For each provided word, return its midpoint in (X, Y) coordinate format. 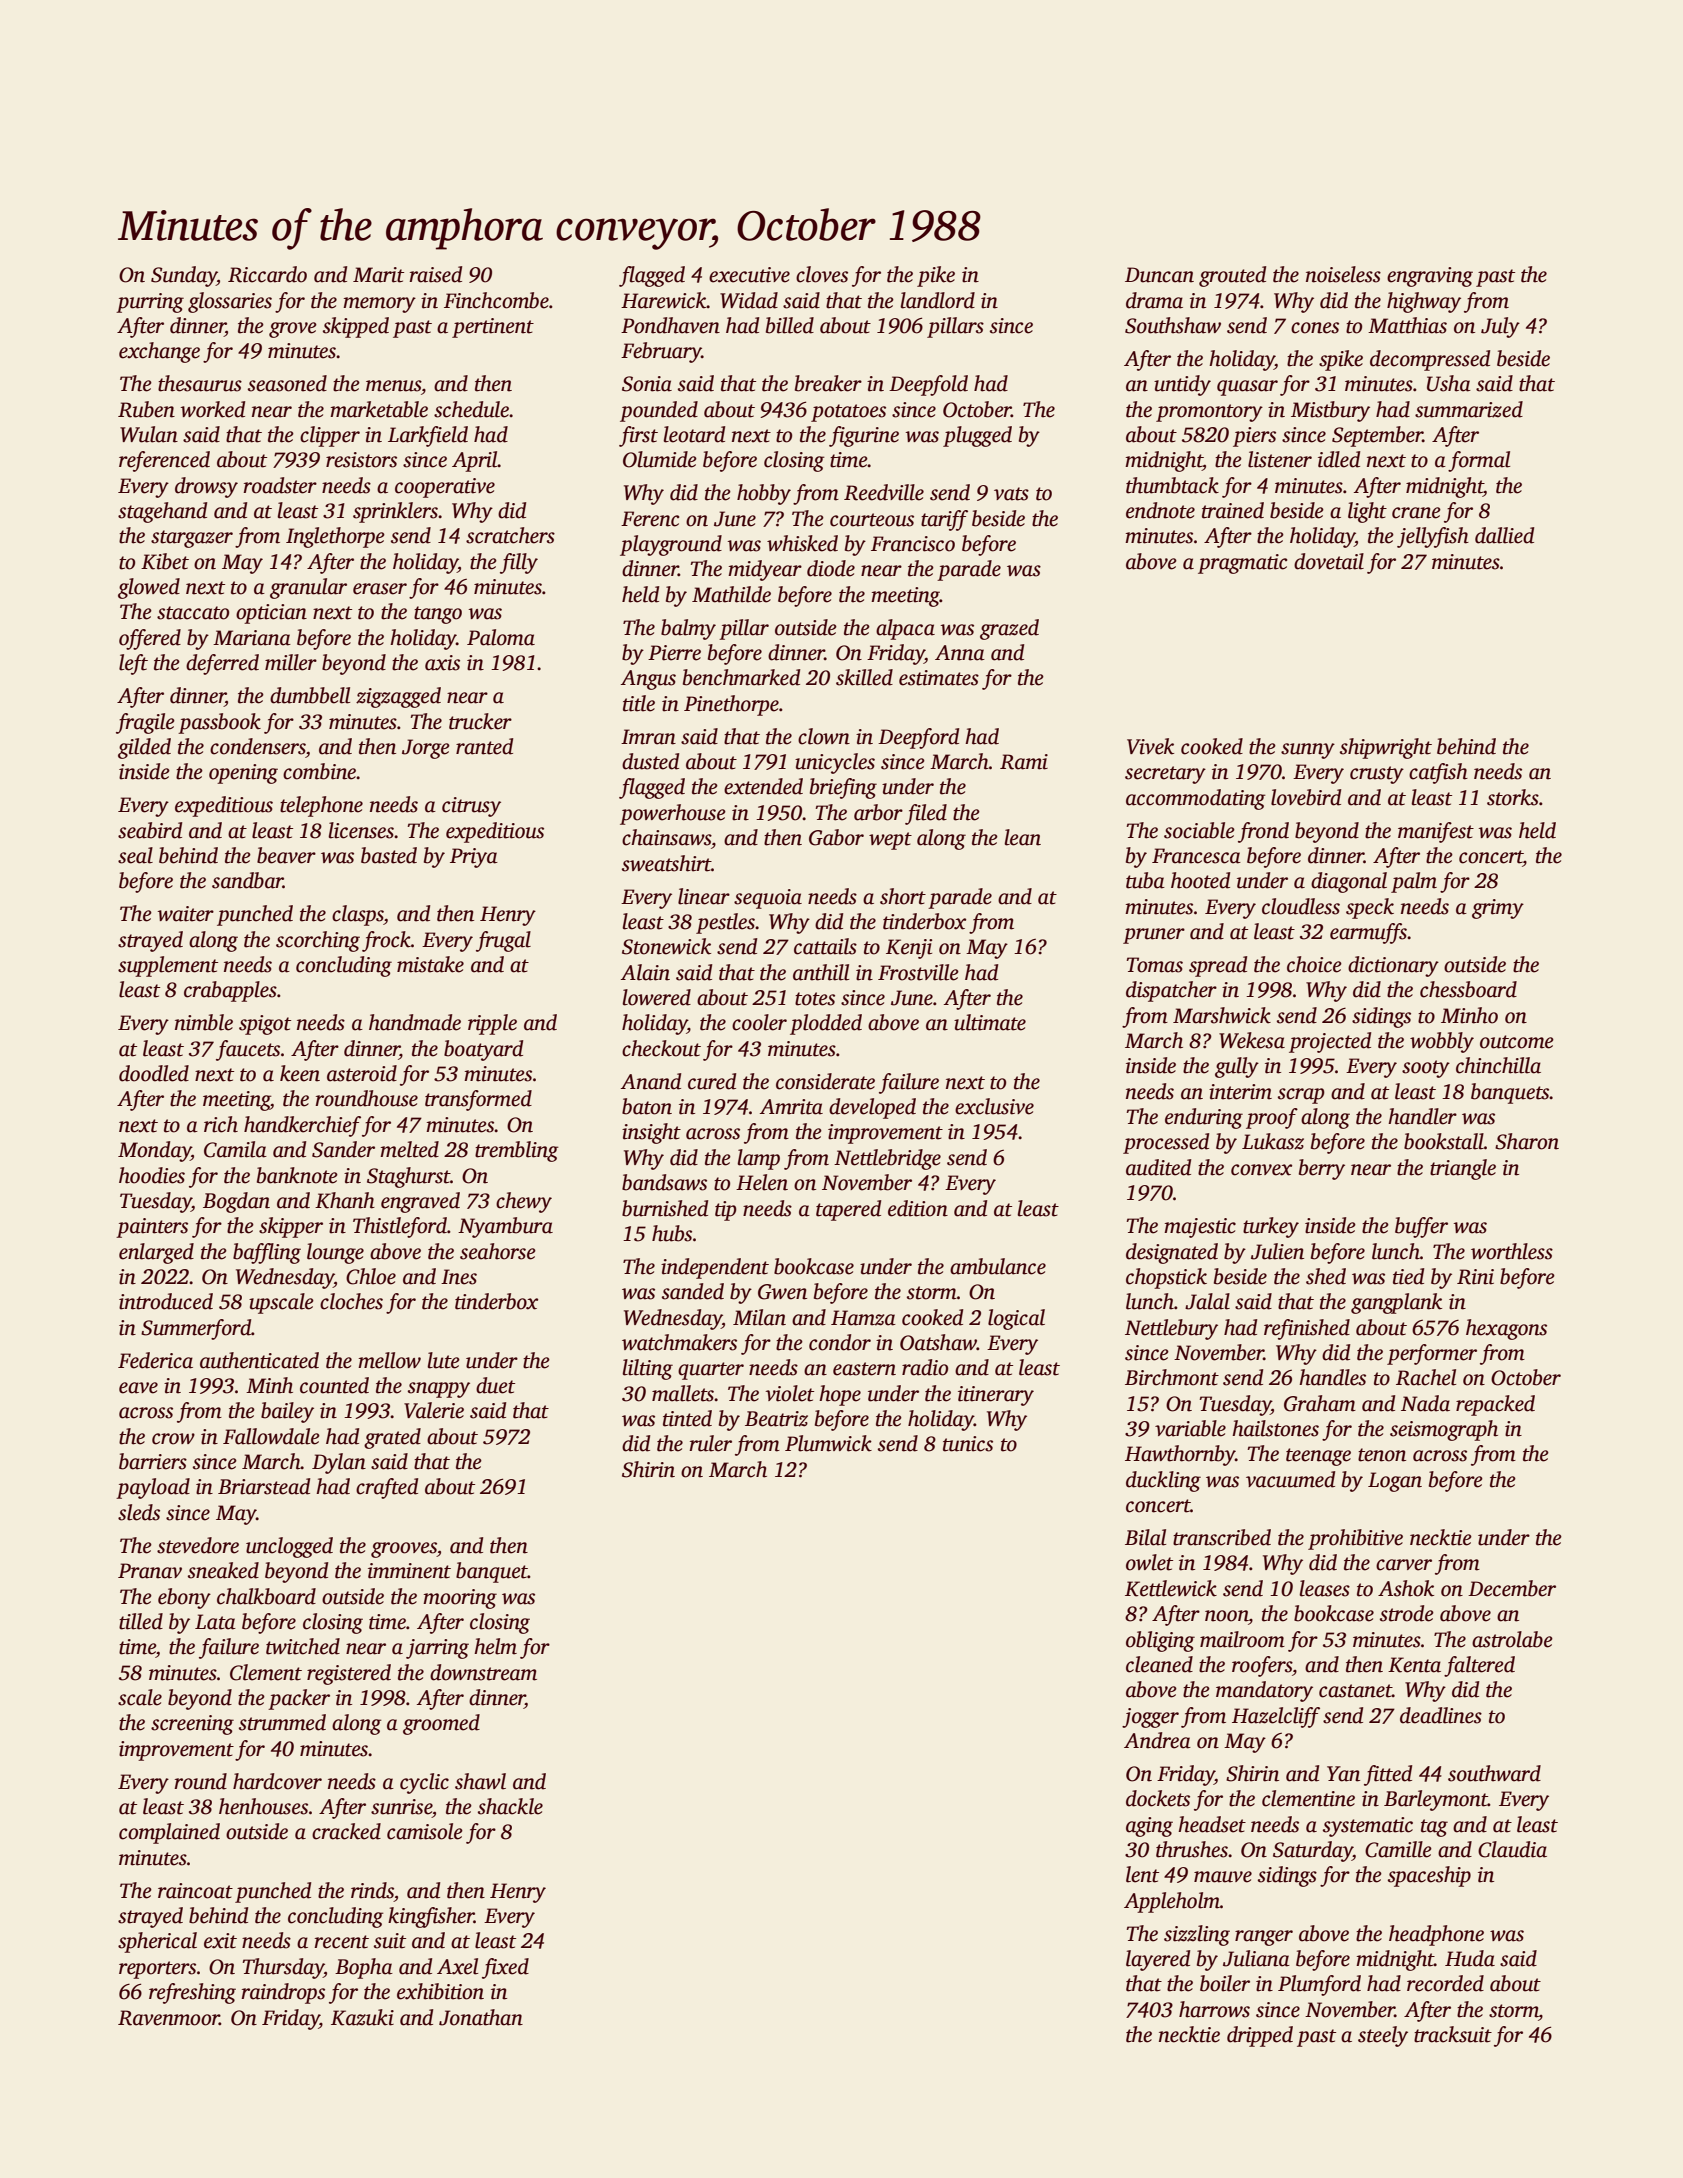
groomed (441, 1724)
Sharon (1527, 1141)
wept (890, 841)
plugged (977, 436)
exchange (159, 352)
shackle (510, 1806)
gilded (144, 748)
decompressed (1430, 360)
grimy (1498, 909)
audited (1158, 1167)
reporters (157, 1970)
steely (1383, 2036)
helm (495, 1646)
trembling (517, 1151)
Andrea (1157, 1740)
